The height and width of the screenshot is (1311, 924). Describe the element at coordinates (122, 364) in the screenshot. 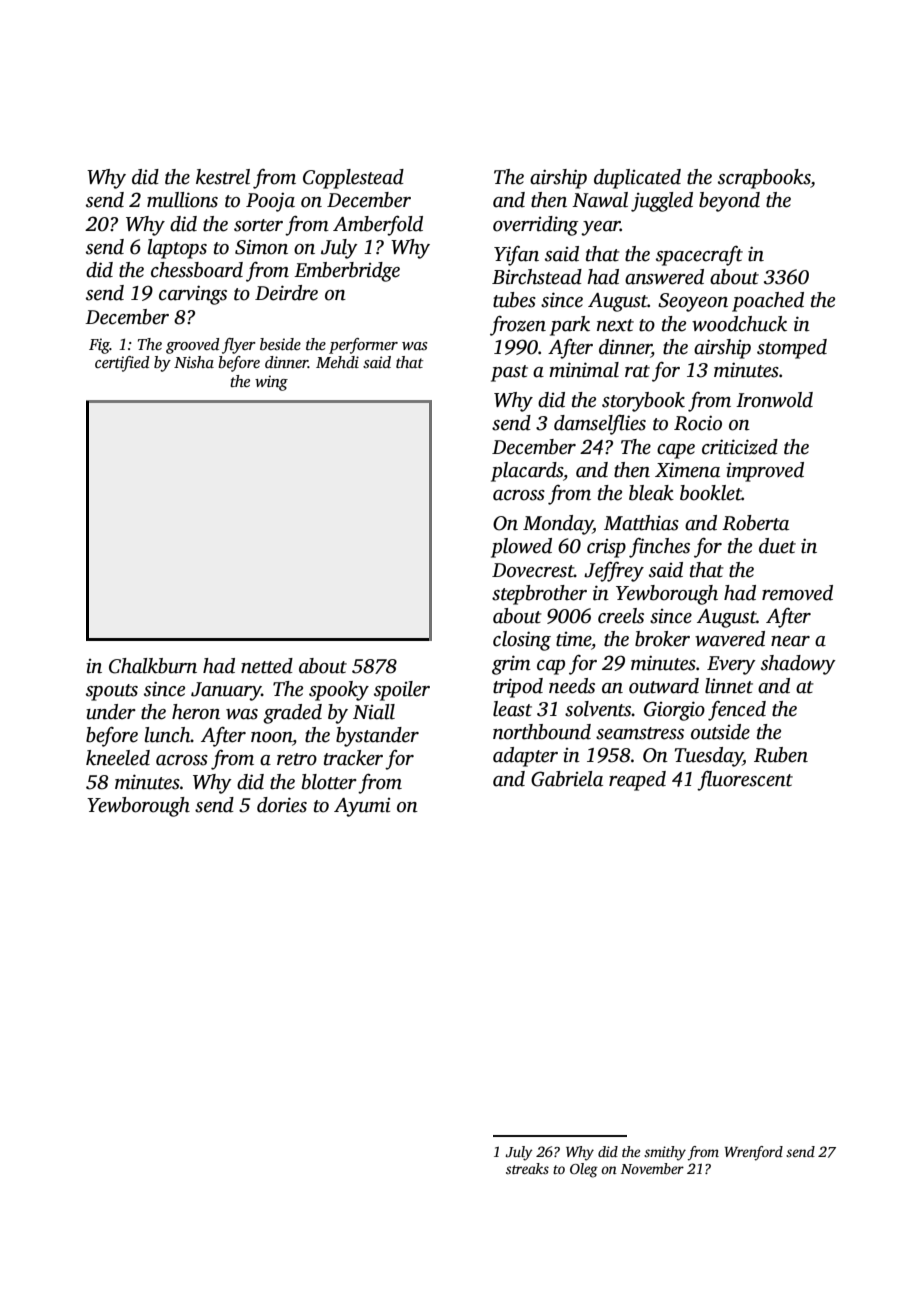

I see `certified` at that location.
